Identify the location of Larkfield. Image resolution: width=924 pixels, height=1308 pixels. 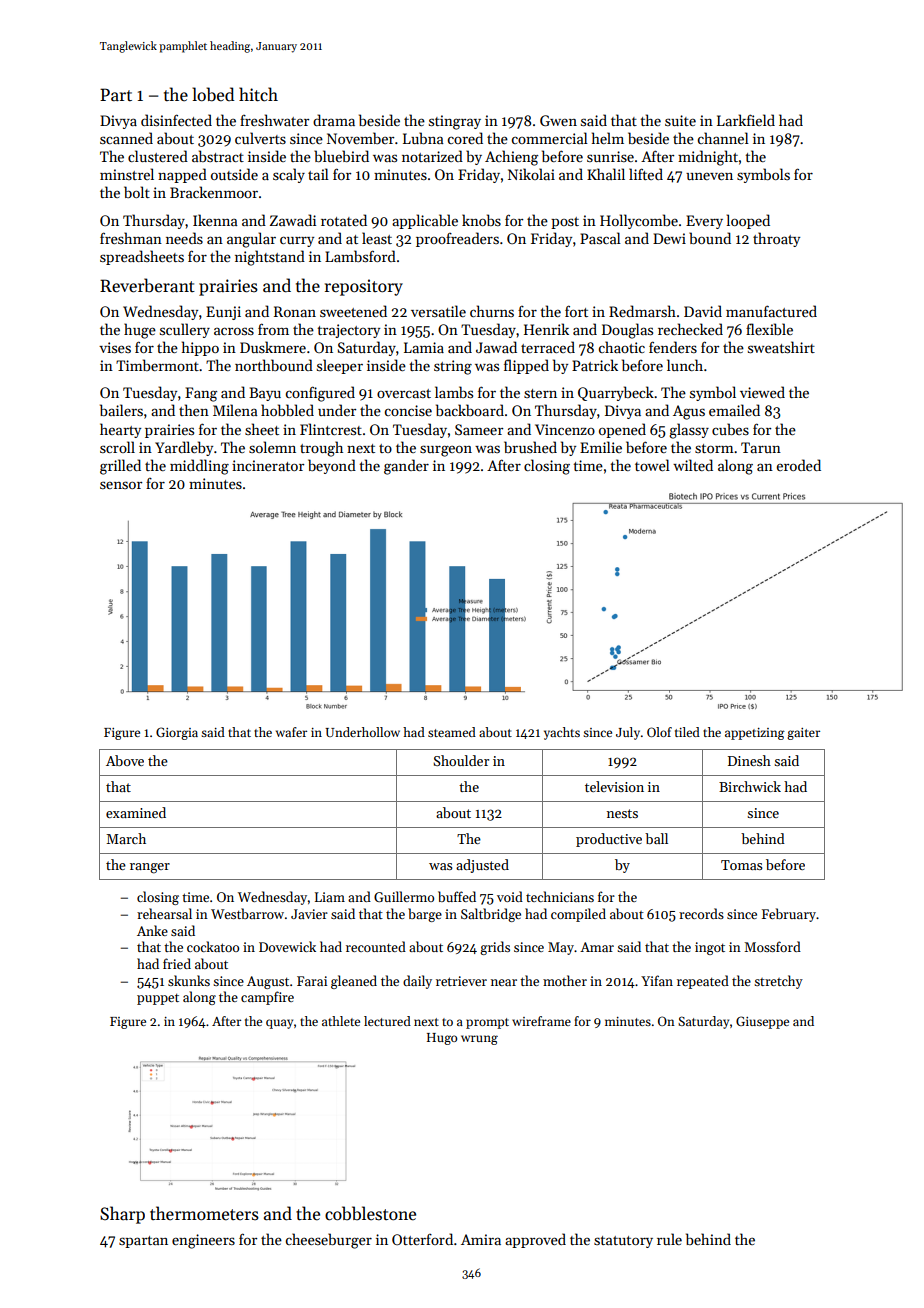
(746, 120).
